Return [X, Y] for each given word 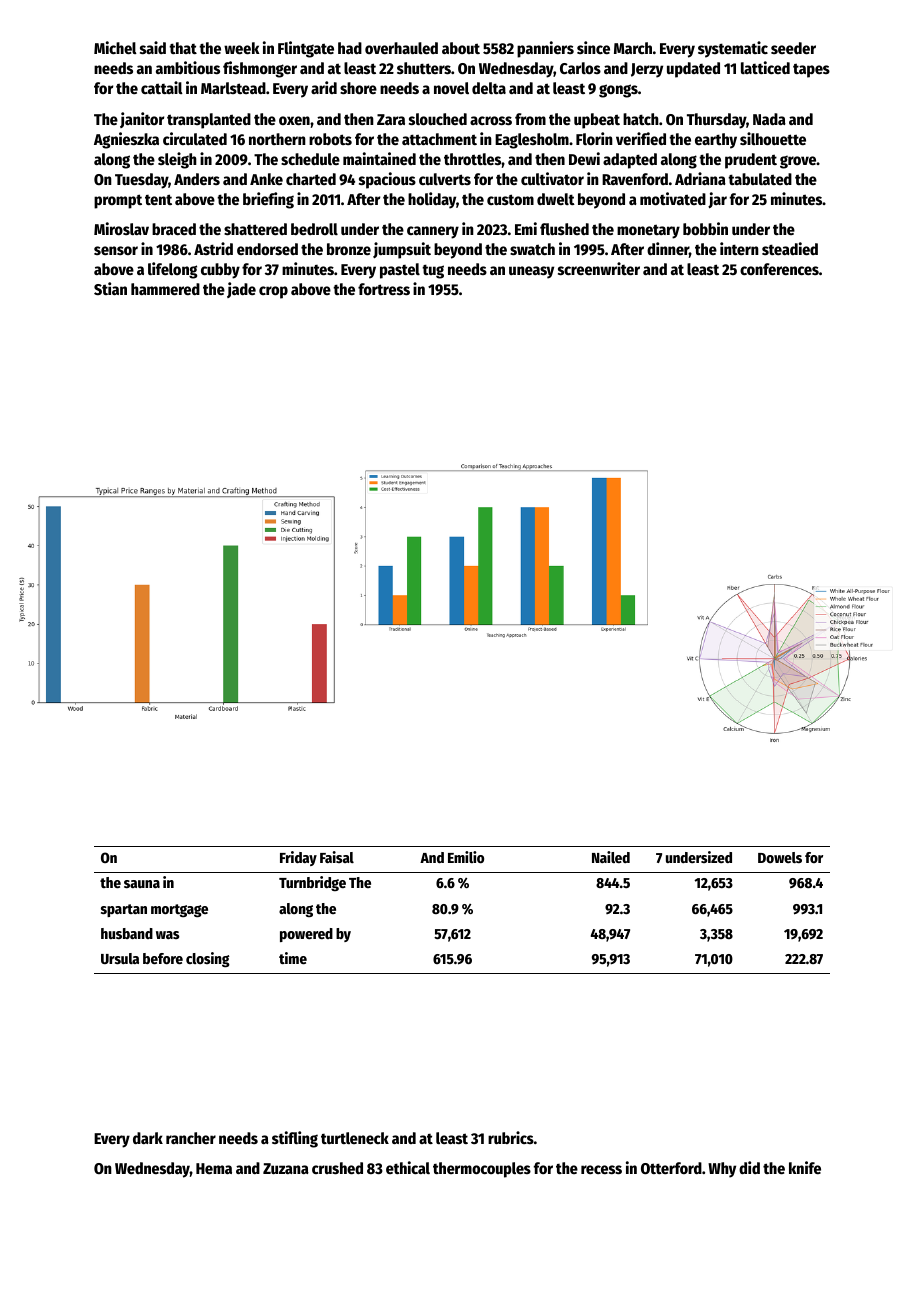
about [461, 48]
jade [241, 290]
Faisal [337, 857]
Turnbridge [312, 883]
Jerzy [647, 70]
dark [148, 1138]
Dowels [780, 857]
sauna [142, 884]
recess [601, 1169]
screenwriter [599, 268]
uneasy [531, 272]
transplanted [209, 121]
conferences [779, 269]
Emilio [466, 857]
